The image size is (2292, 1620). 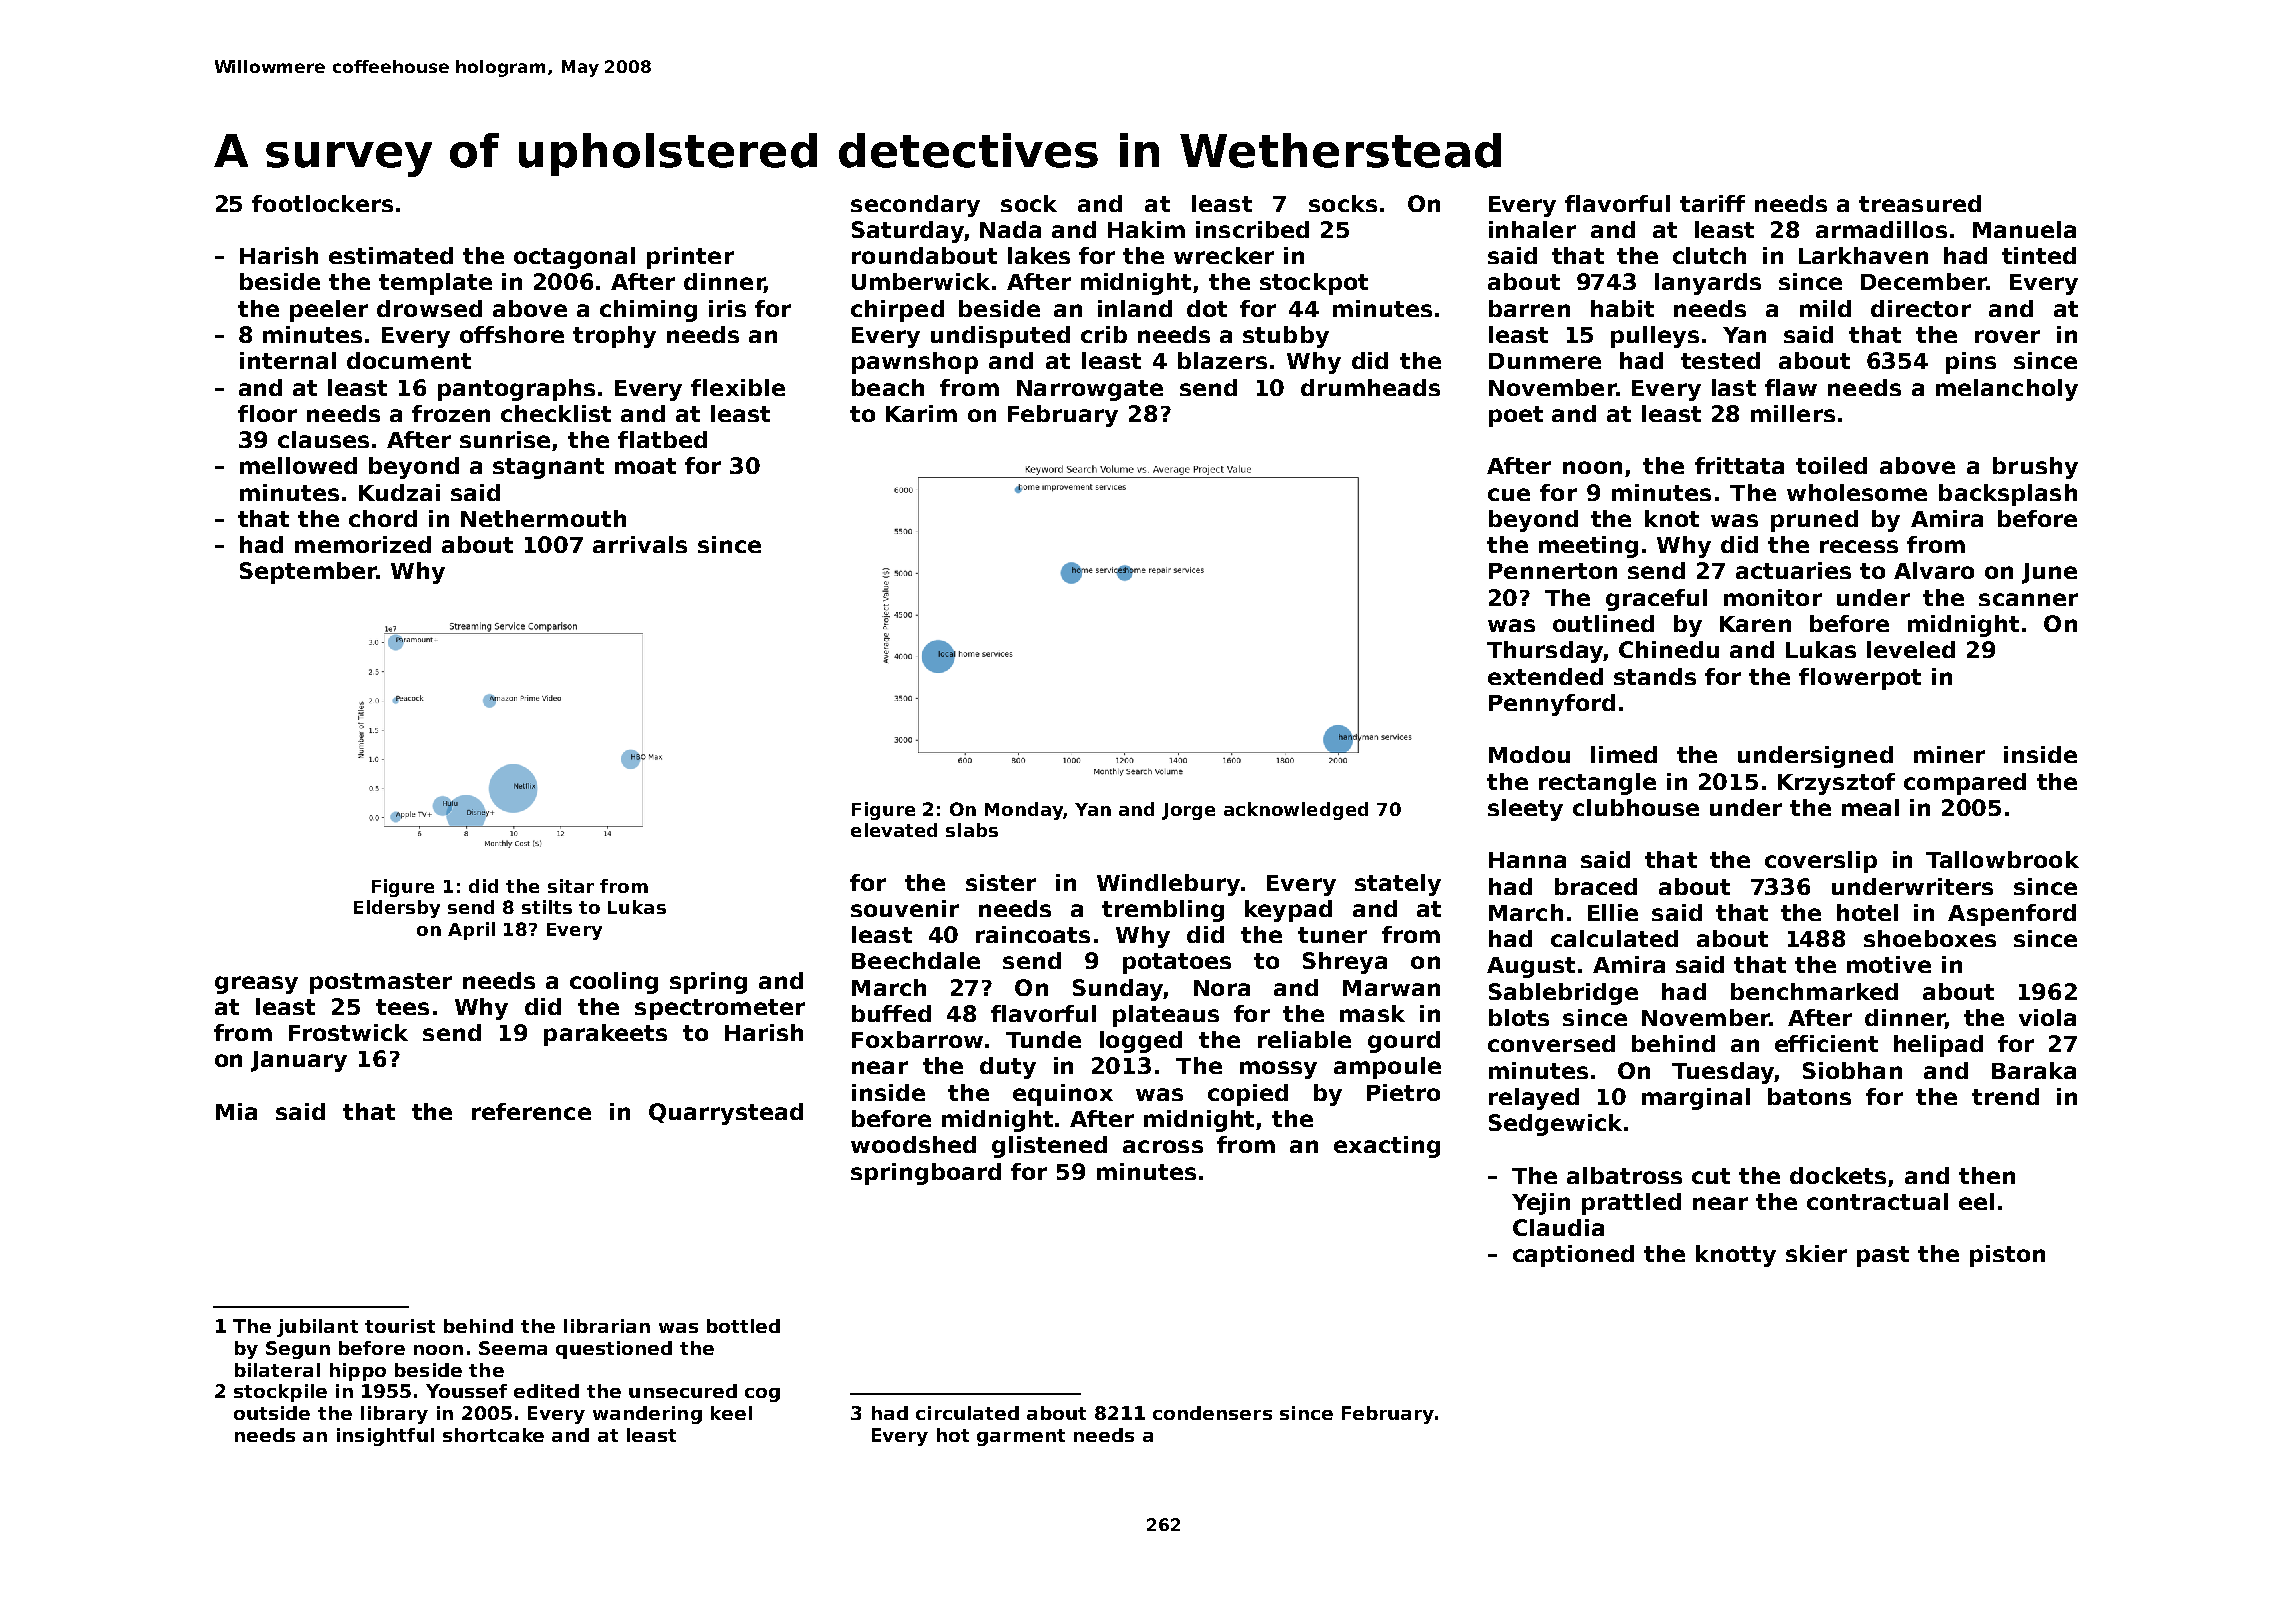 I want to click on jubilant, so click(x=317, y=1328).
